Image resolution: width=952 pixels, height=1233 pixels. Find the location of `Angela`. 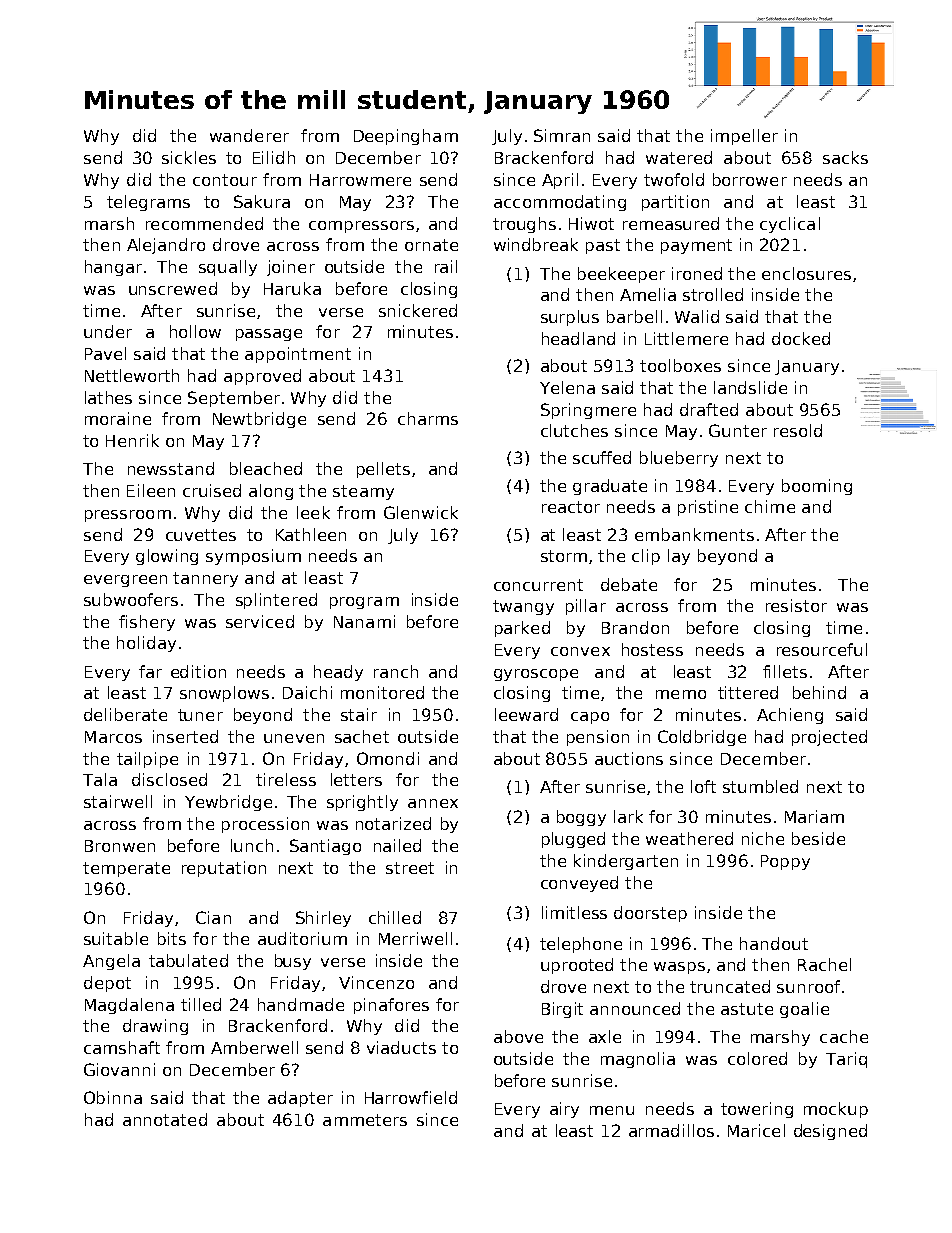

Angela is located at coordinates (111, 962).
